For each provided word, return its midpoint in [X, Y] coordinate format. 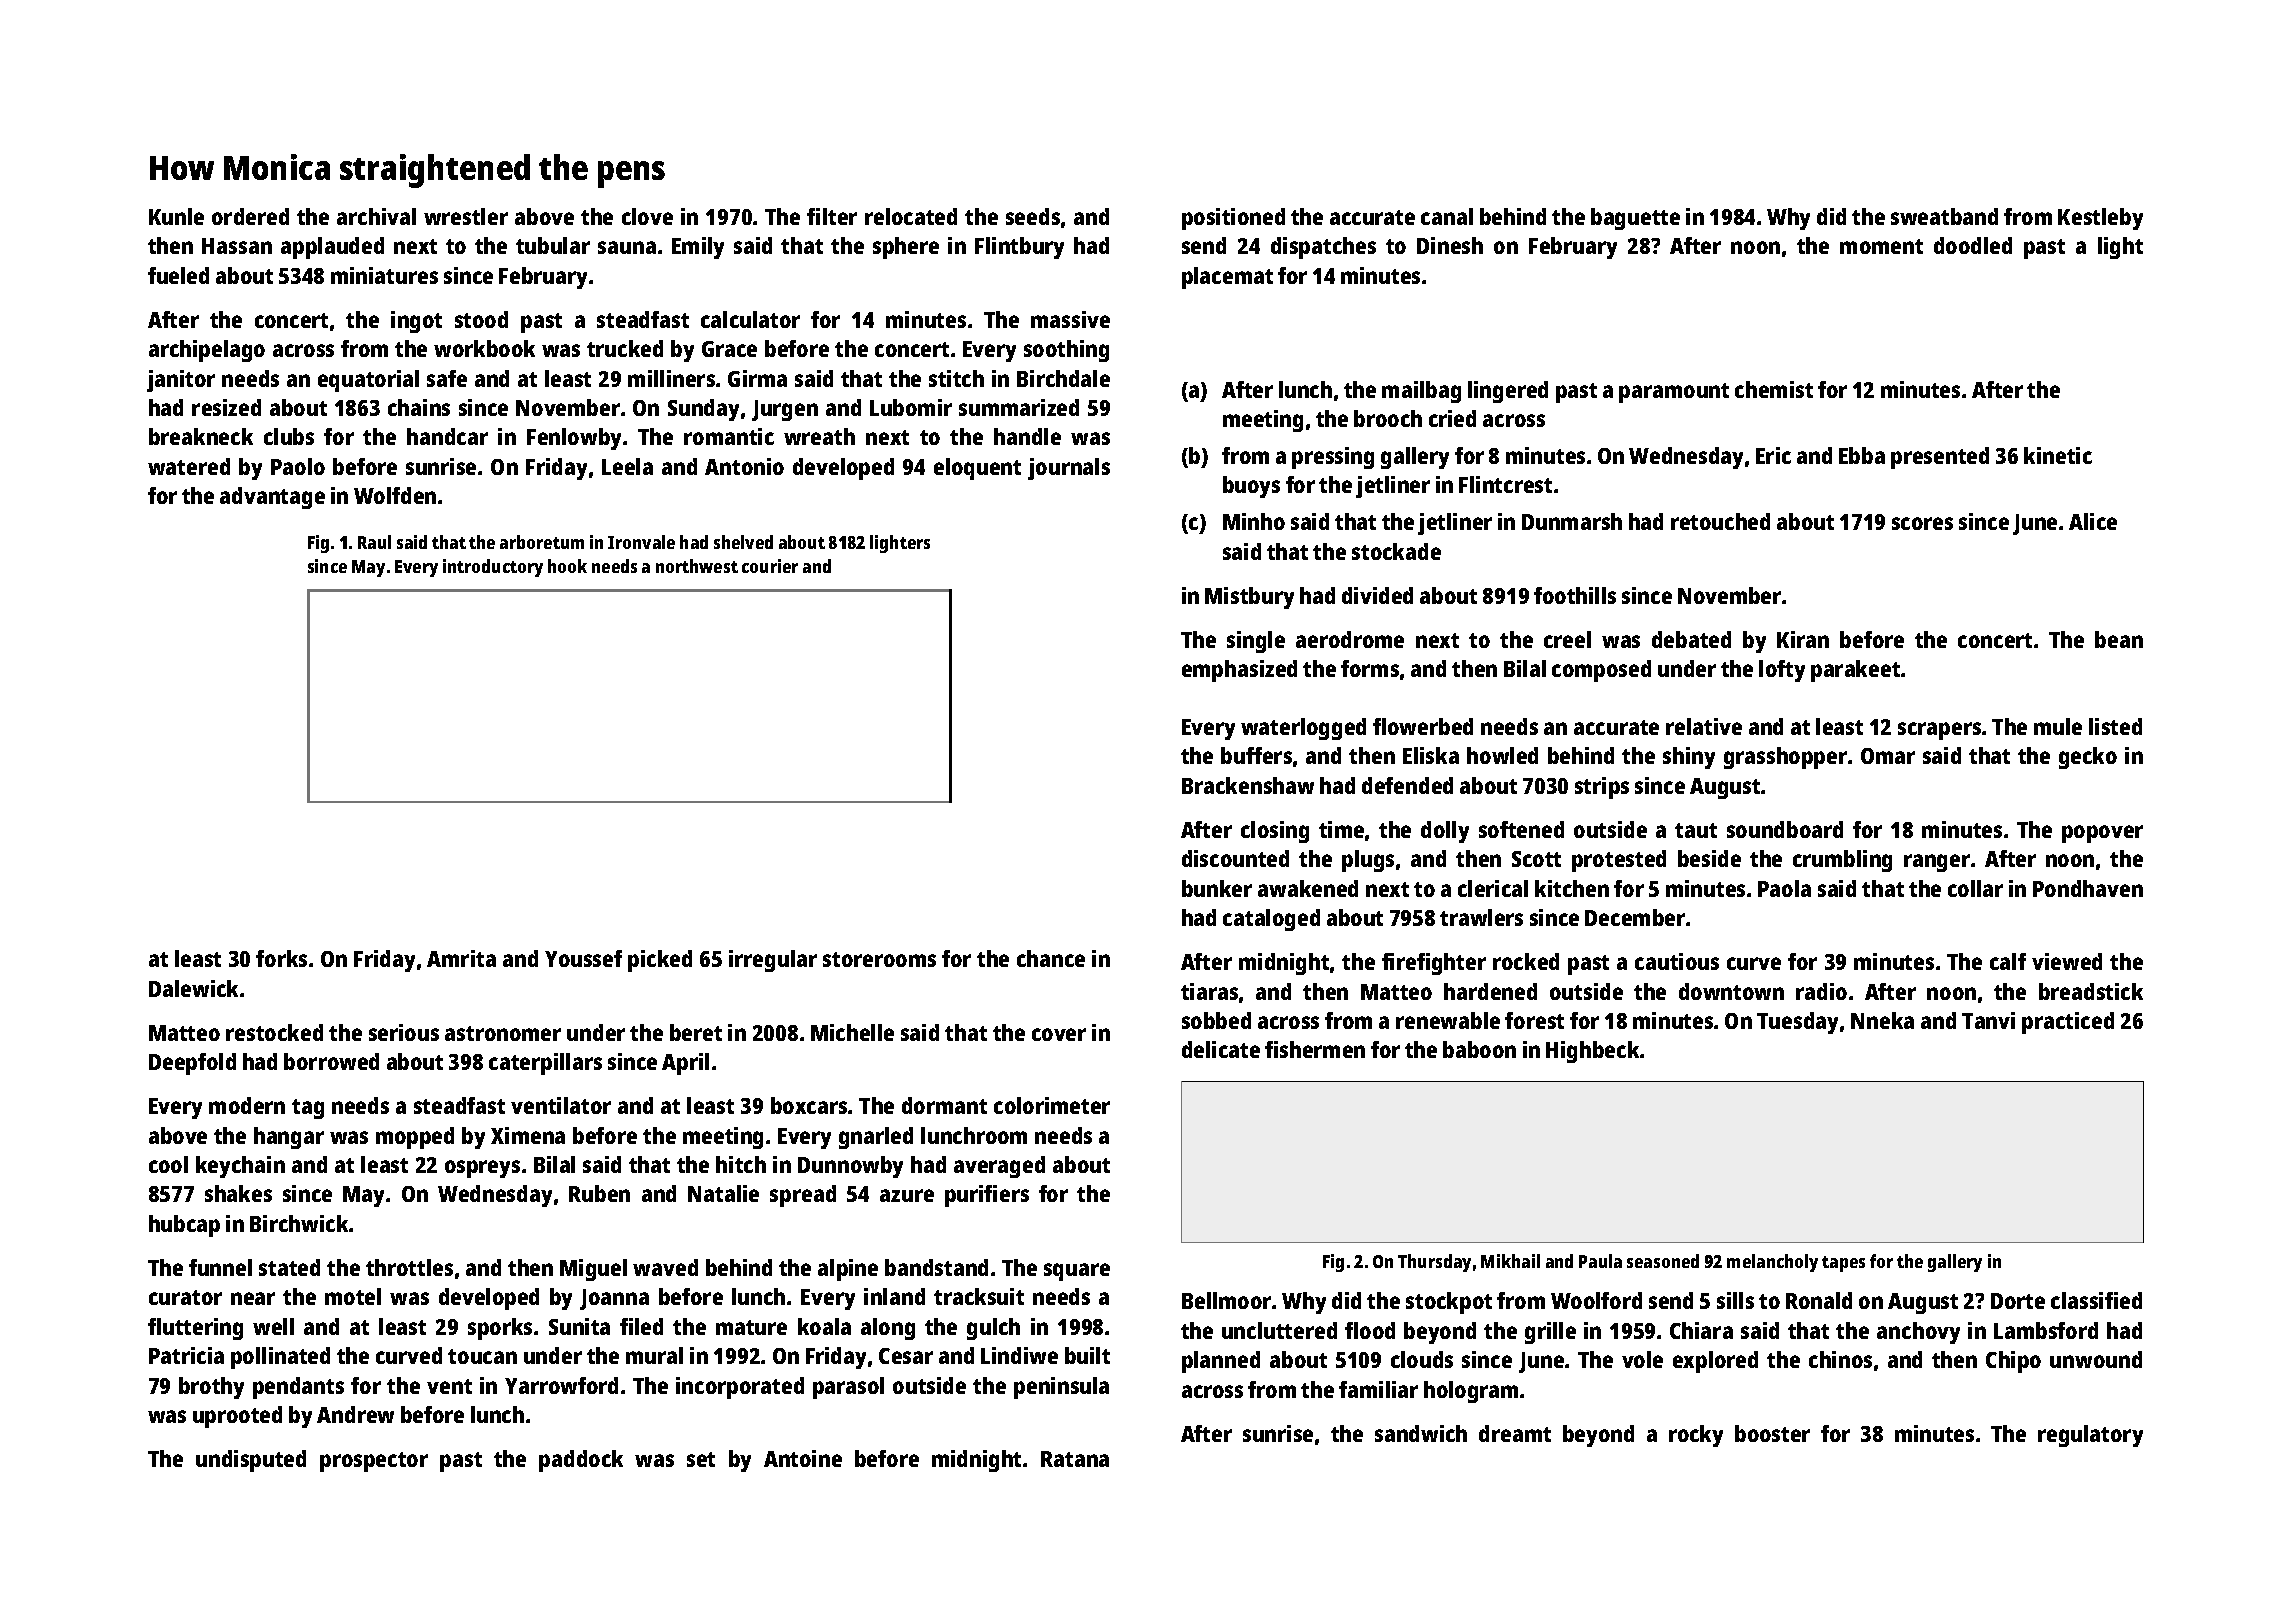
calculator [750, 319]
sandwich [1421, 1433]
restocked [274, 1032]
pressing [1333, 458]
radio [1821, 991]
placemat [1227, 278]
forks [281, 958]
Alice [2093, 521]
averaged [999, 1167]
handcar [447, 436]
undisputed [251, 1461]
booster [1772, 1433]
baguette [1635, 219]
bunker [1217, 888]
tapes [1843, 1264]
